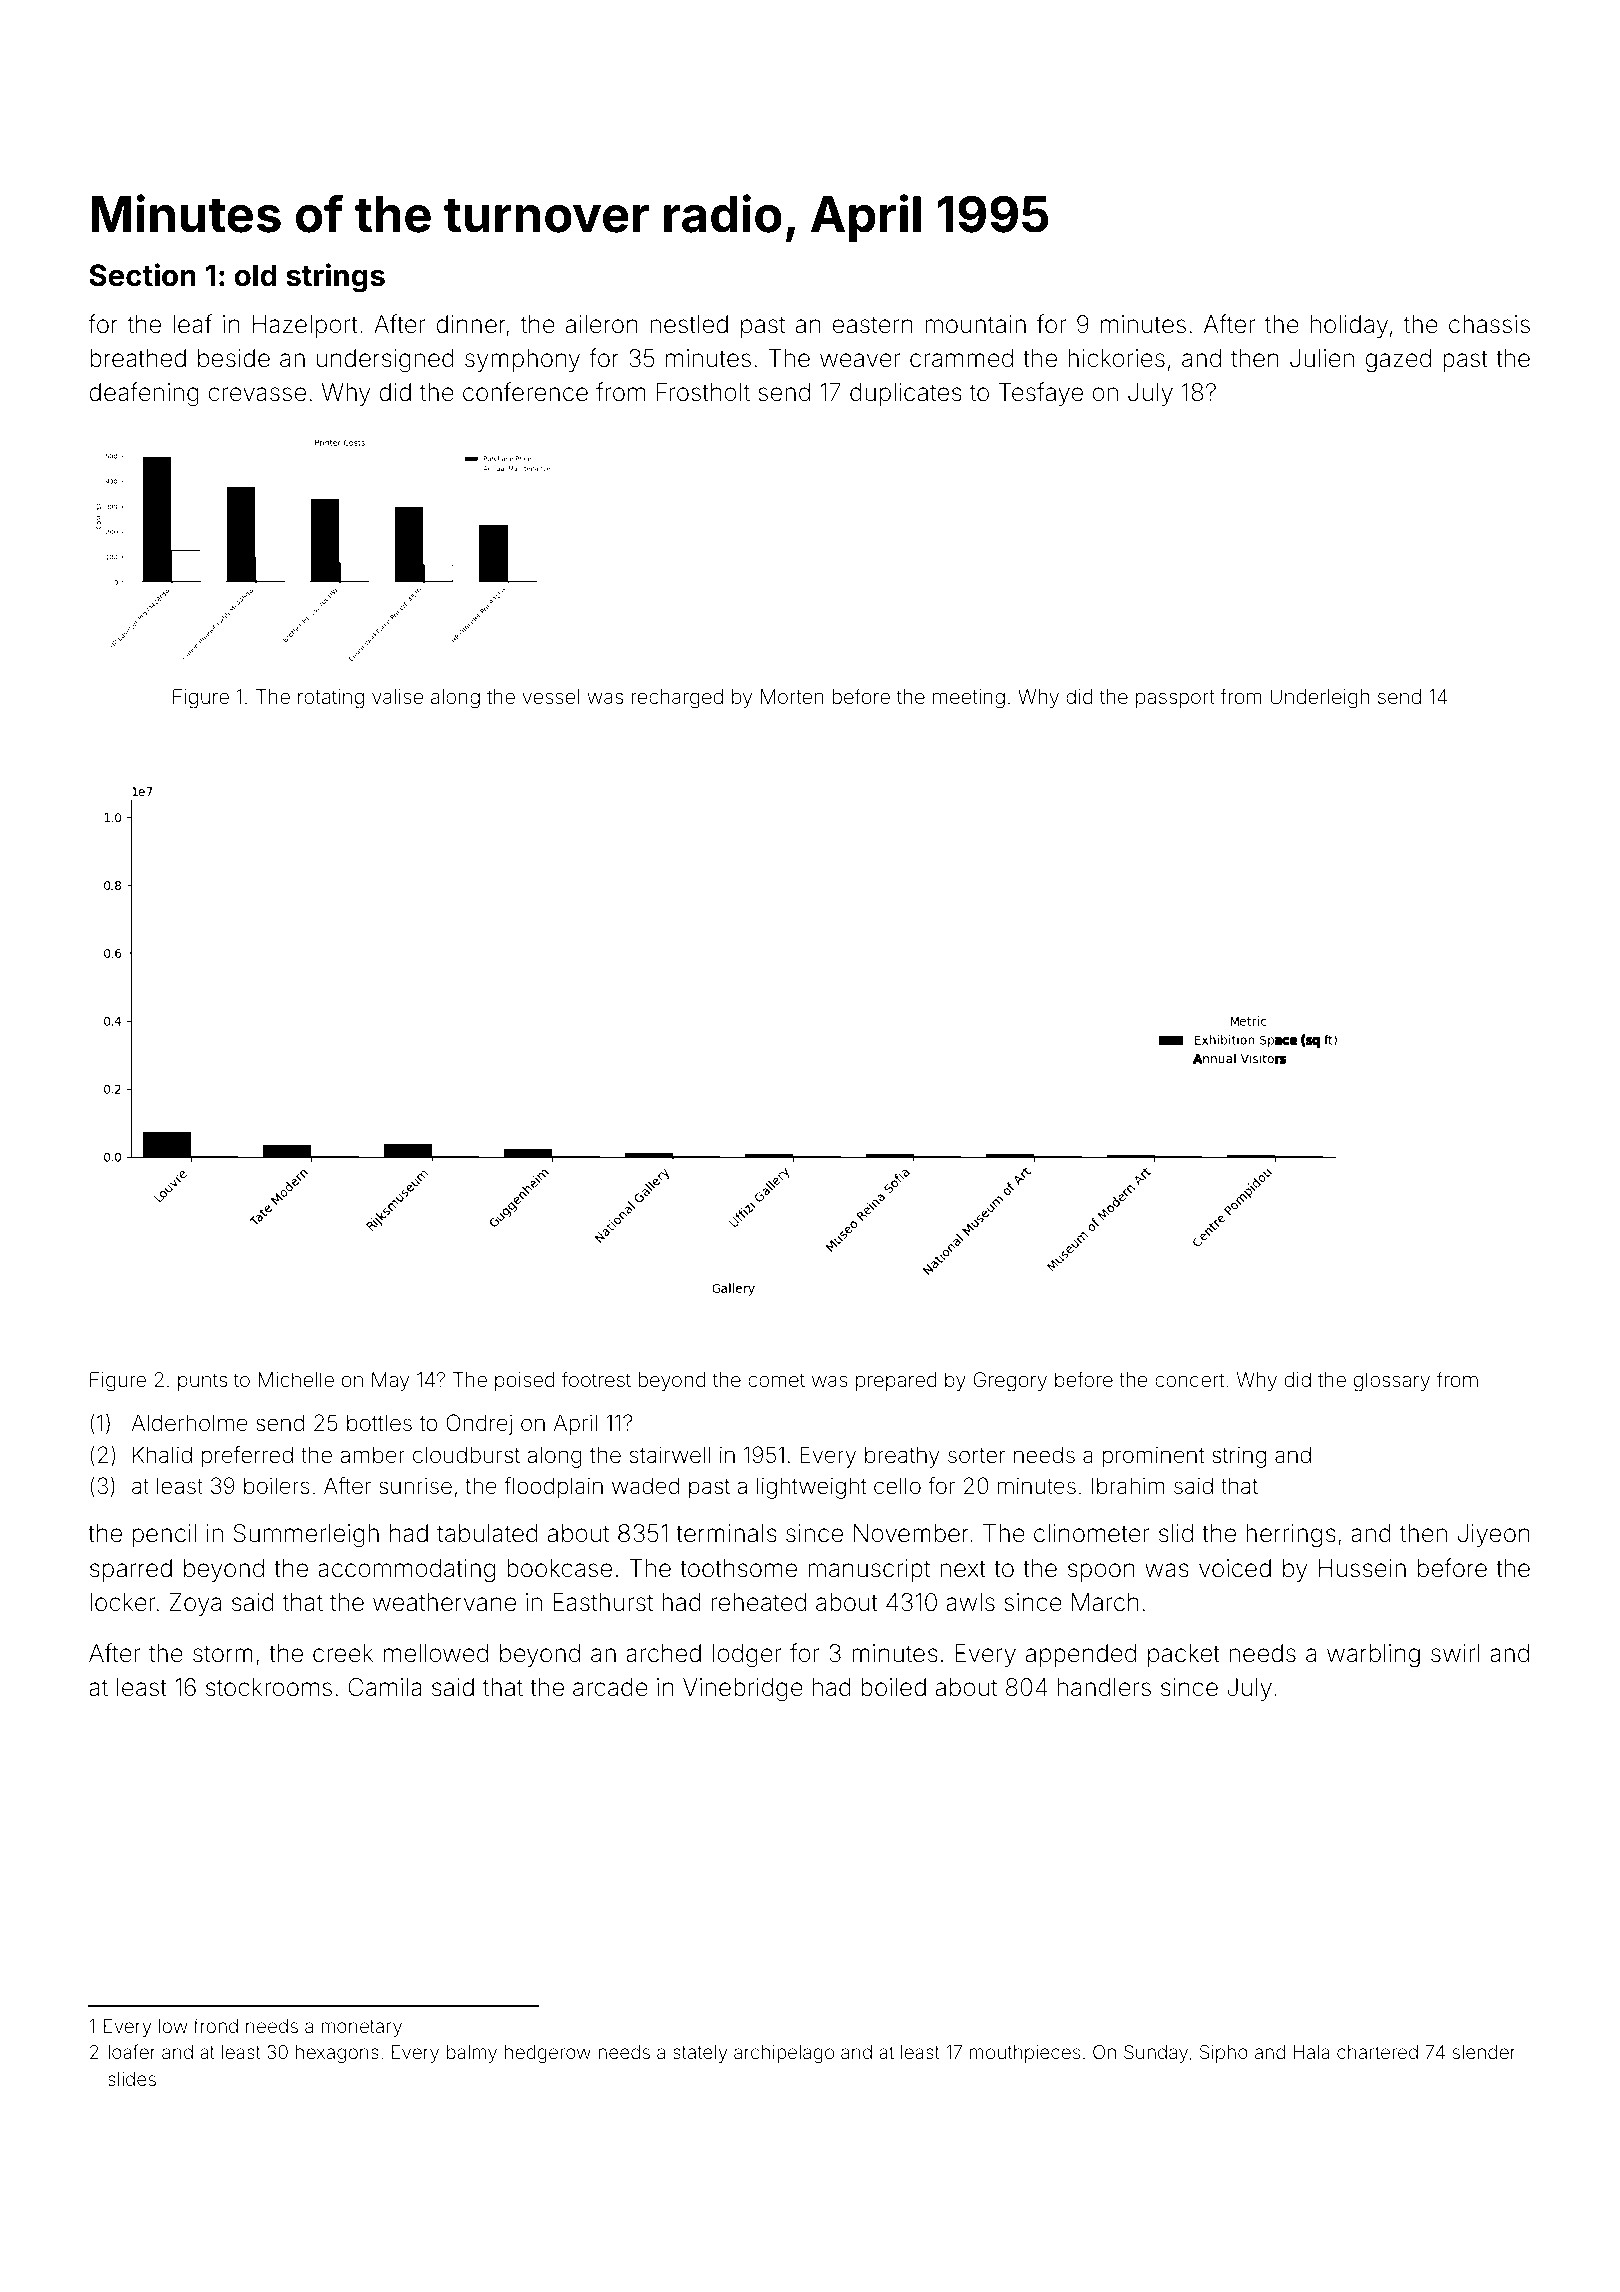 This screenshot has height=2292, width=1620. What do you see at coordinates (893, 1687) in the screenshot?
I see `boiled` at bounding box center [893, 1687].
